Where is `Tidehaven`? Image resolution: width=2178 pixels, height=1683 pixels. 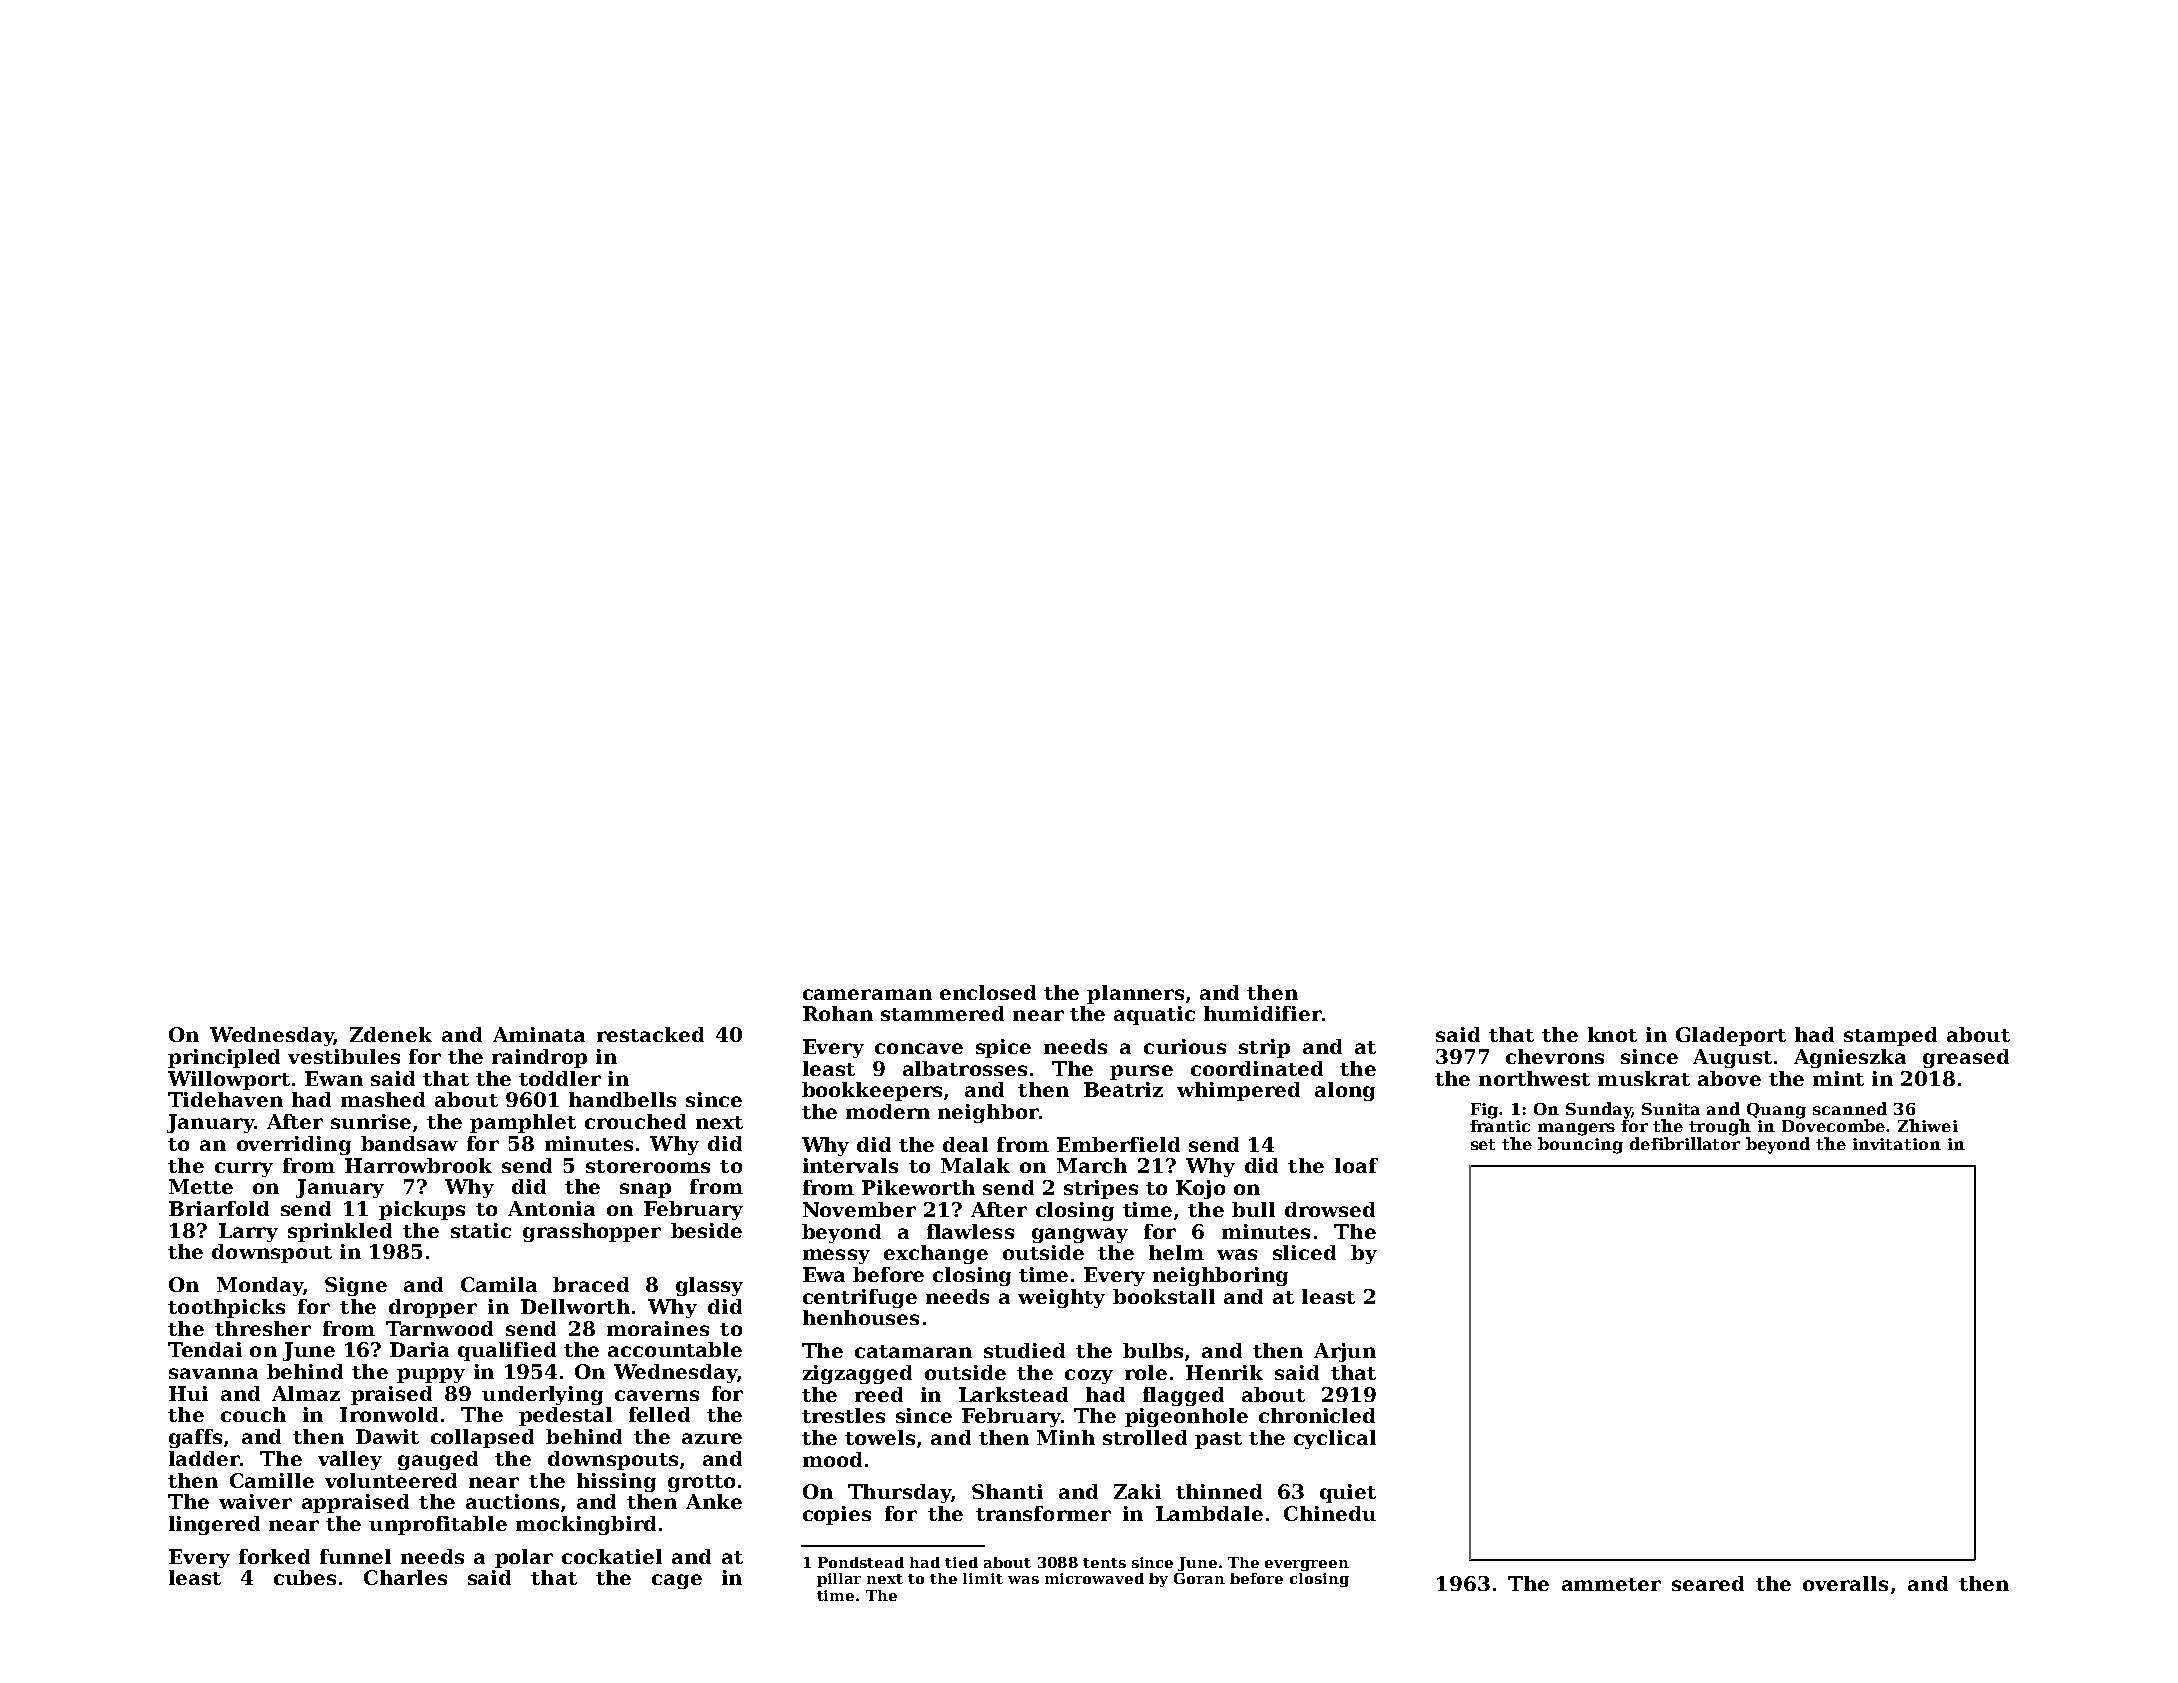 Tidehaven is located at coordinates (225, 1099).
